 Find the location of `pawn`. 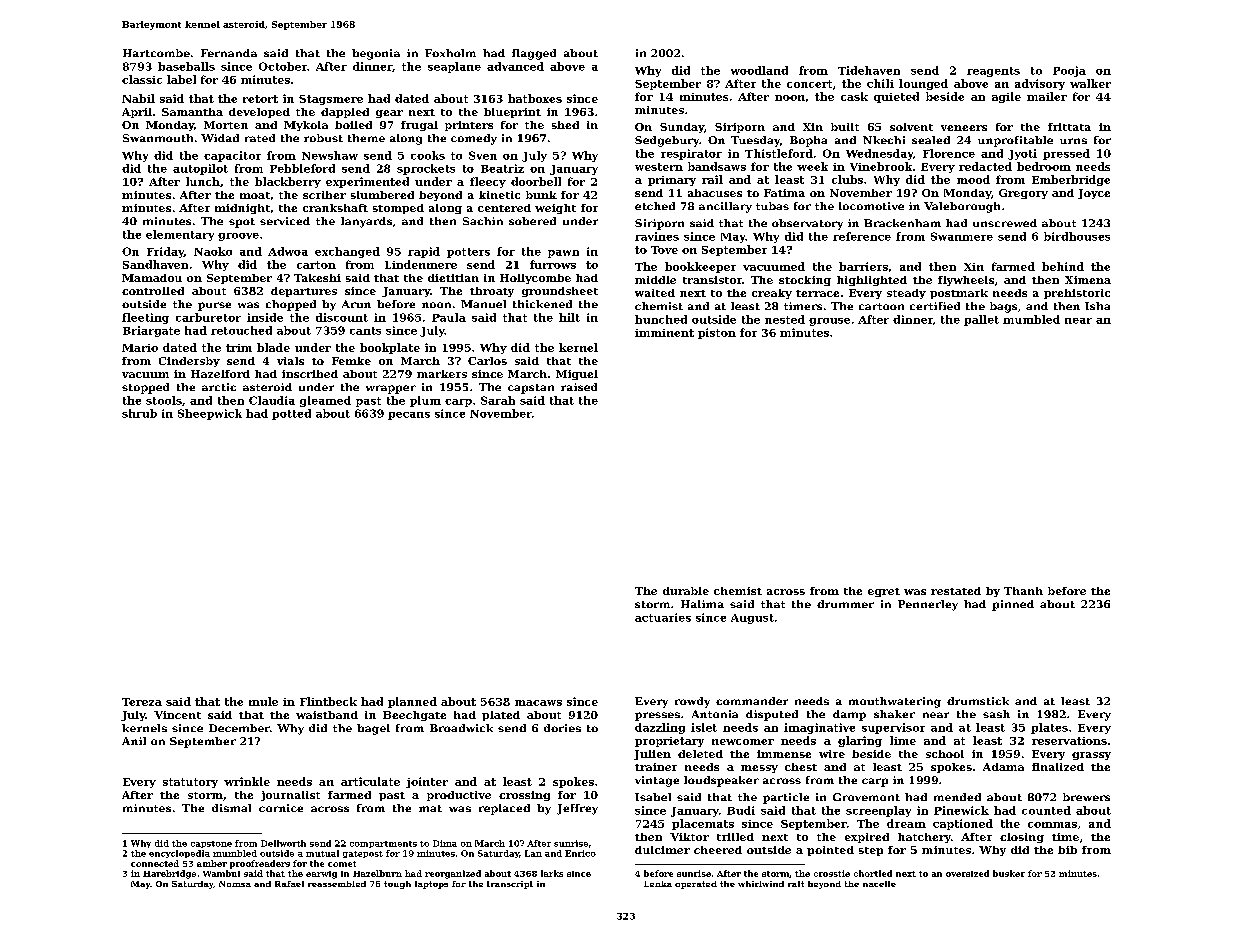

pawn is located at coordinates (563, 254).
